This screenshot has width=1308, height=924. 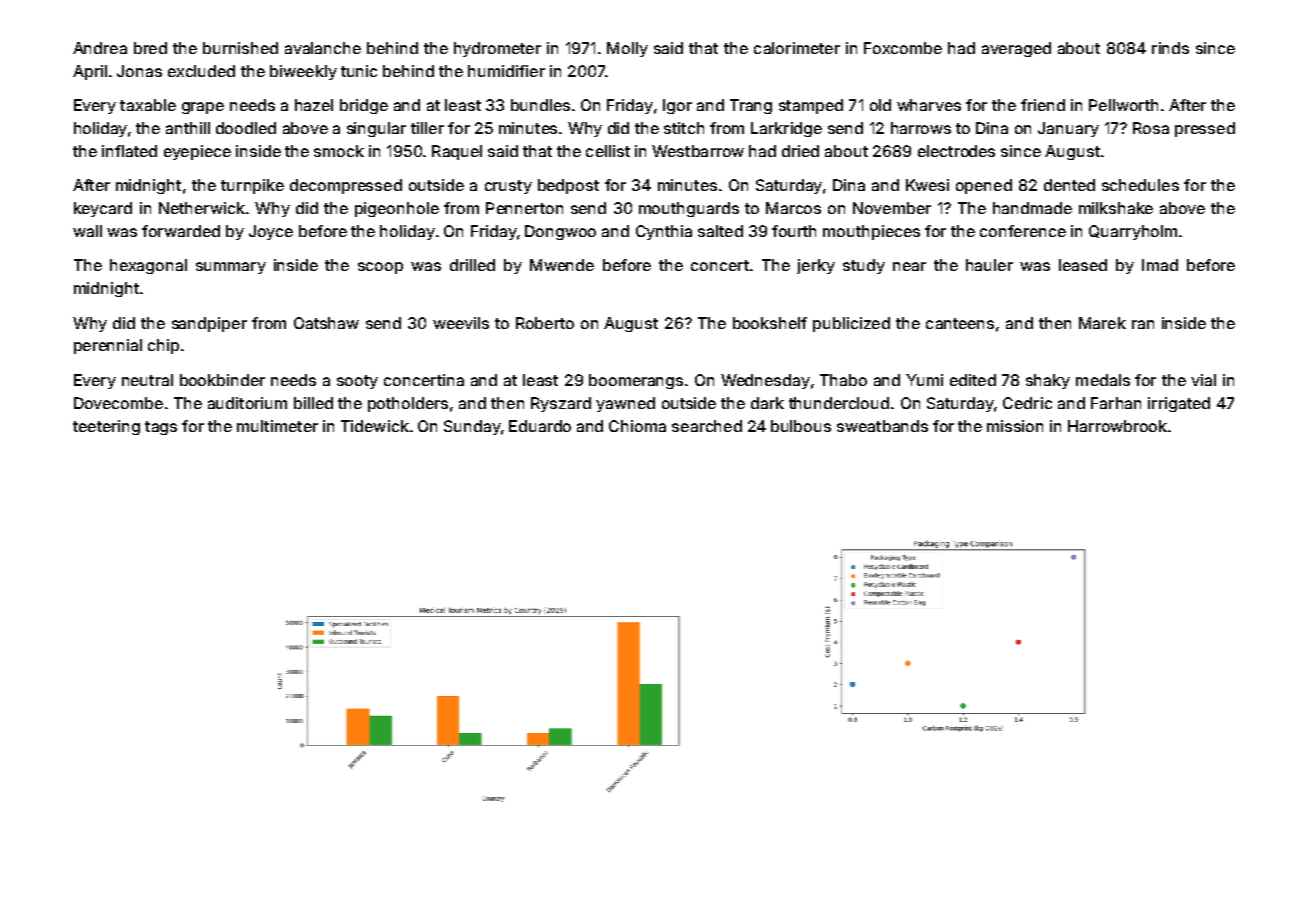 What do you see at coordinates (707, 426) in the screenshot?
I see `searched` at bounding box center [707, 426].
